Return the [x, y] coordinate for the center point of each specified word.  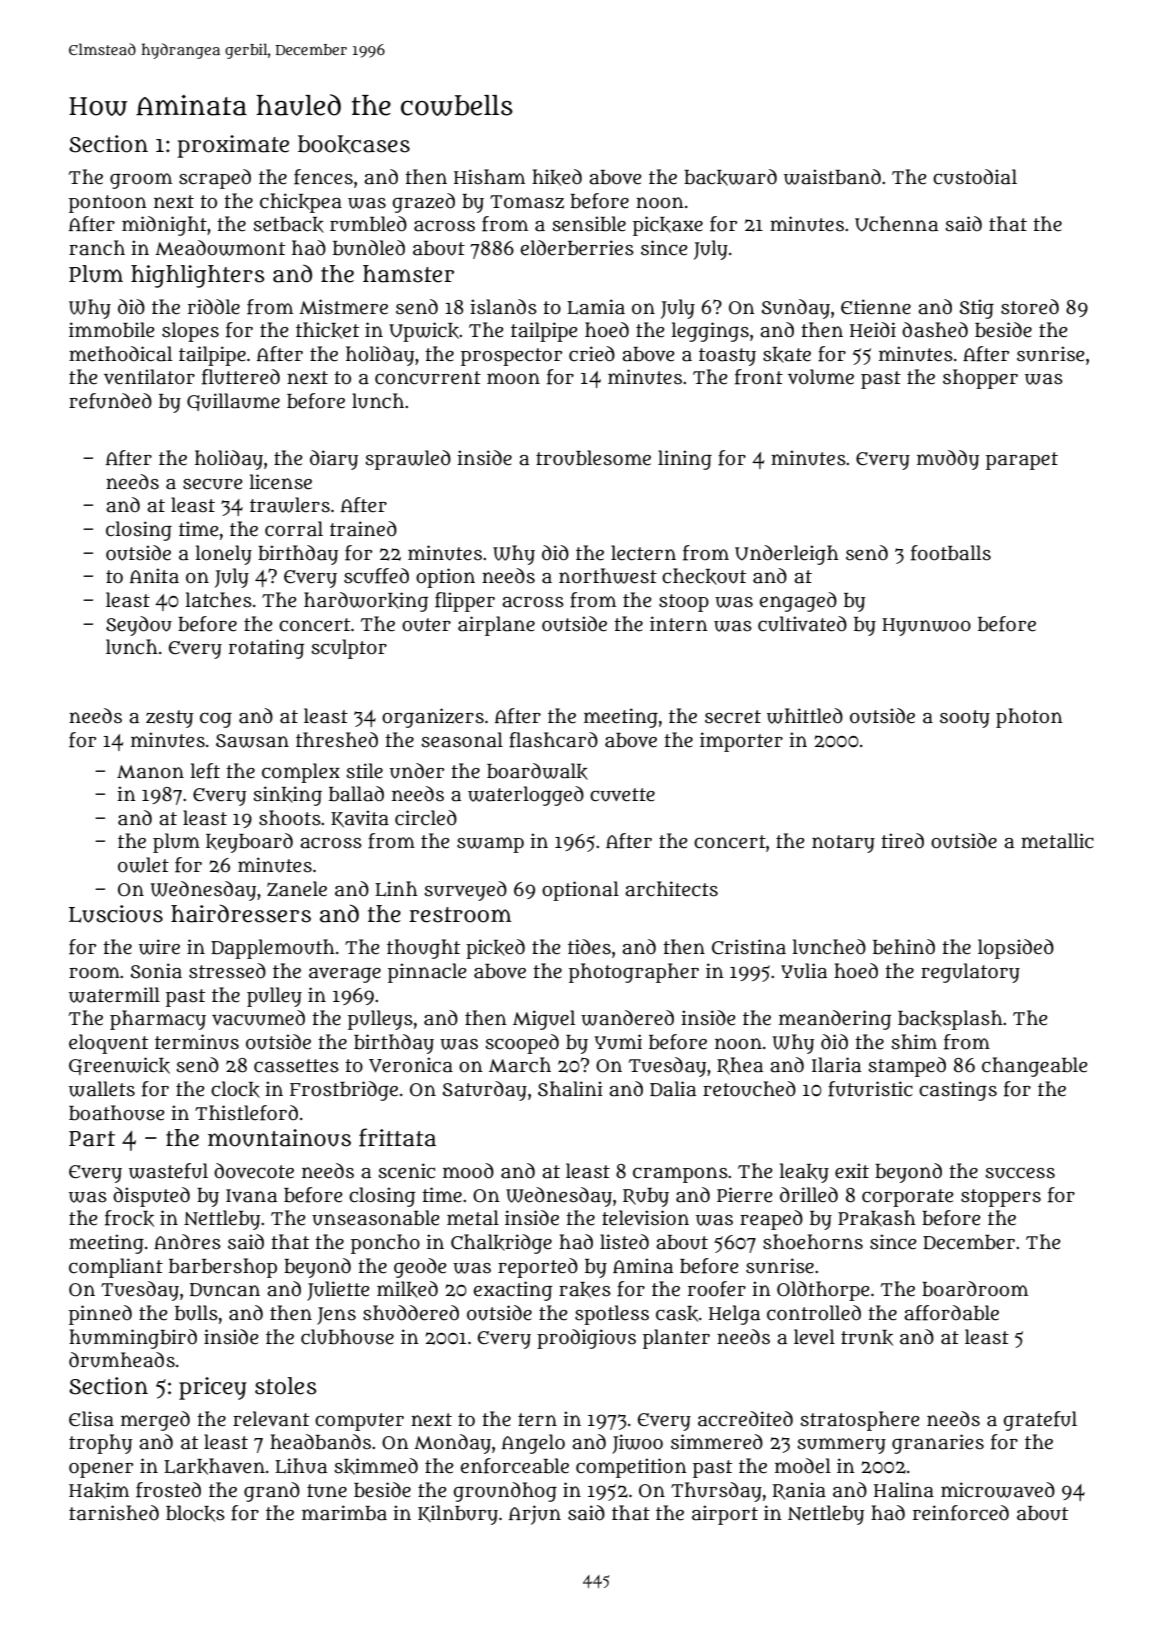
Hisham [489, 177]
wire [159, 947]
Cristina [749, 947]
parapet [1022, 461]
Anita [154, 576]
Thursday [716, 1492]
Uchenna [896, 224]
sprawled [408, 460]
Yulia [804, 971]
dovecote [254, 1171]
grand [272, 1492]
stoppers [1001, 1198]
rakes [585, 1290]
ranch [97, 248]
